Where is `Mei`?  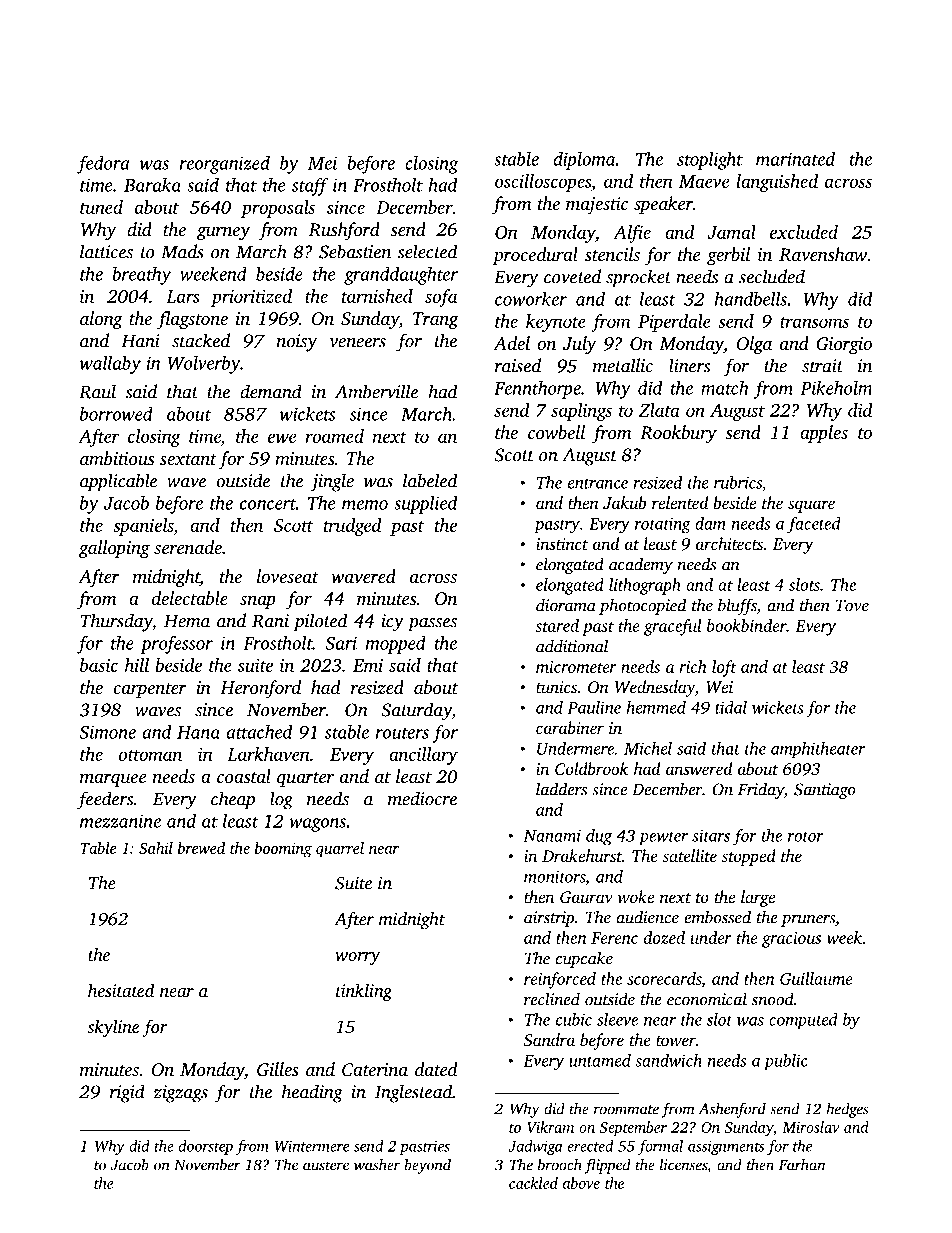 Mei is located at coordinates (322, 163).
